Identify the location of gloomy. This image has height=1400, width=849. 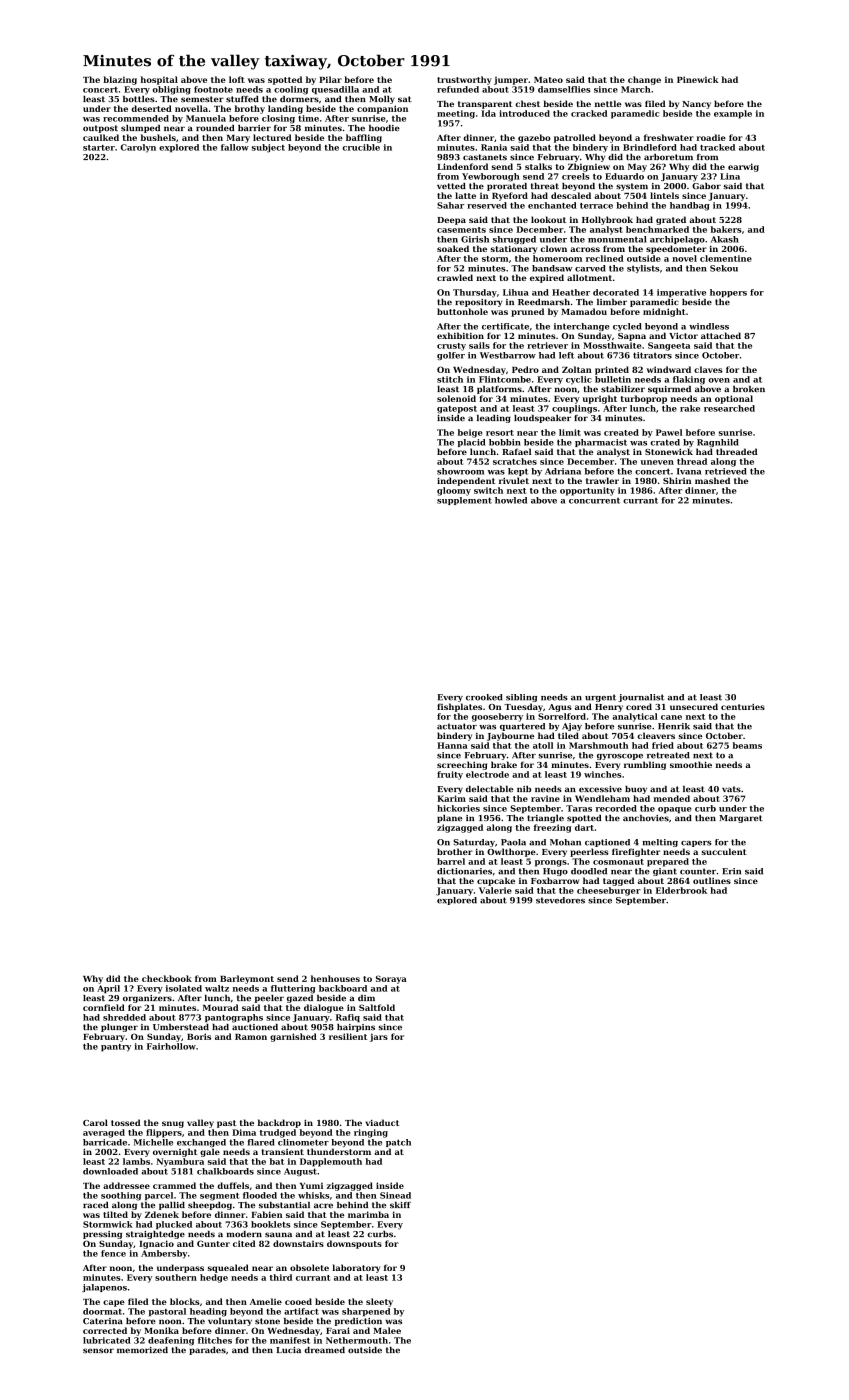
(454, 491).
